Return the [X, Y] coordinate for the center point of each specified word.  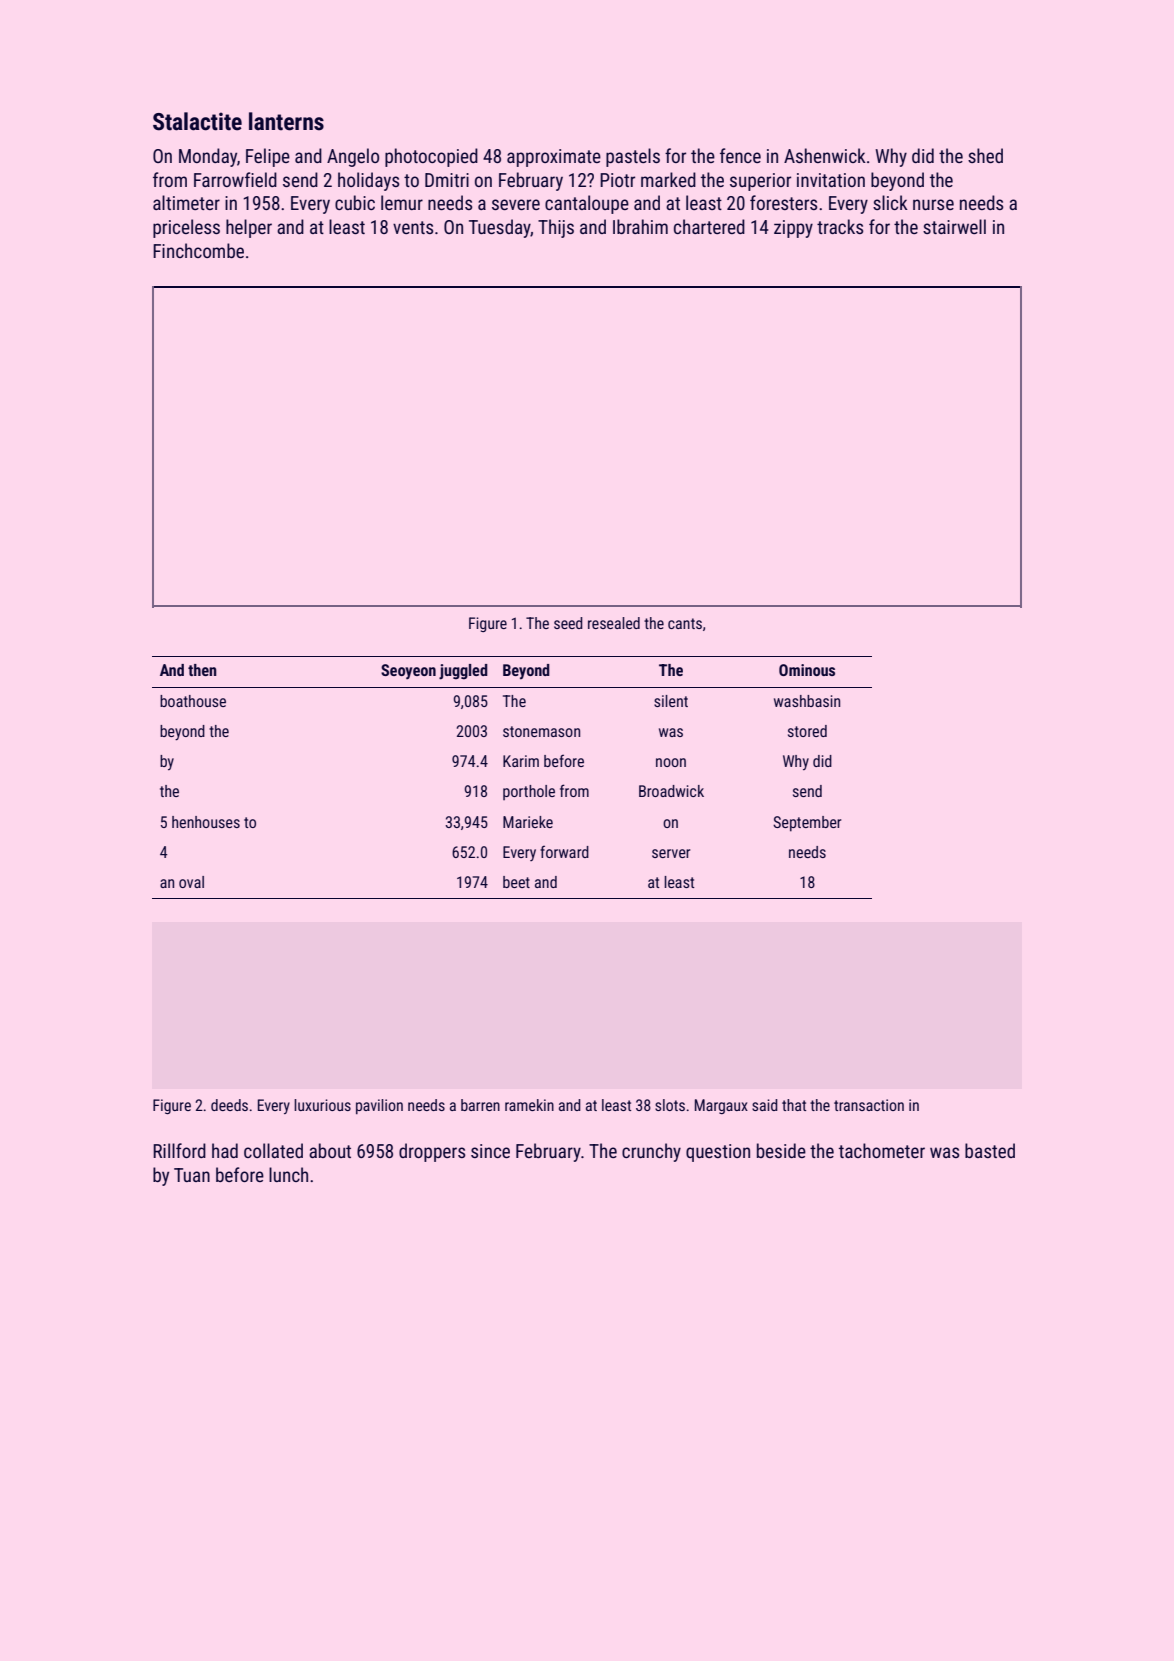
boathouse [193, 701]
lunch [288, 1174]
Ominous [807, 670]
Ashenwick [825, 155]
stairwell [954, 226]
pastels [633, 157]
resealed [614, 623]
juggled [463, 672]
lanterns [286, 121]
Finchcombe [198, 250]
